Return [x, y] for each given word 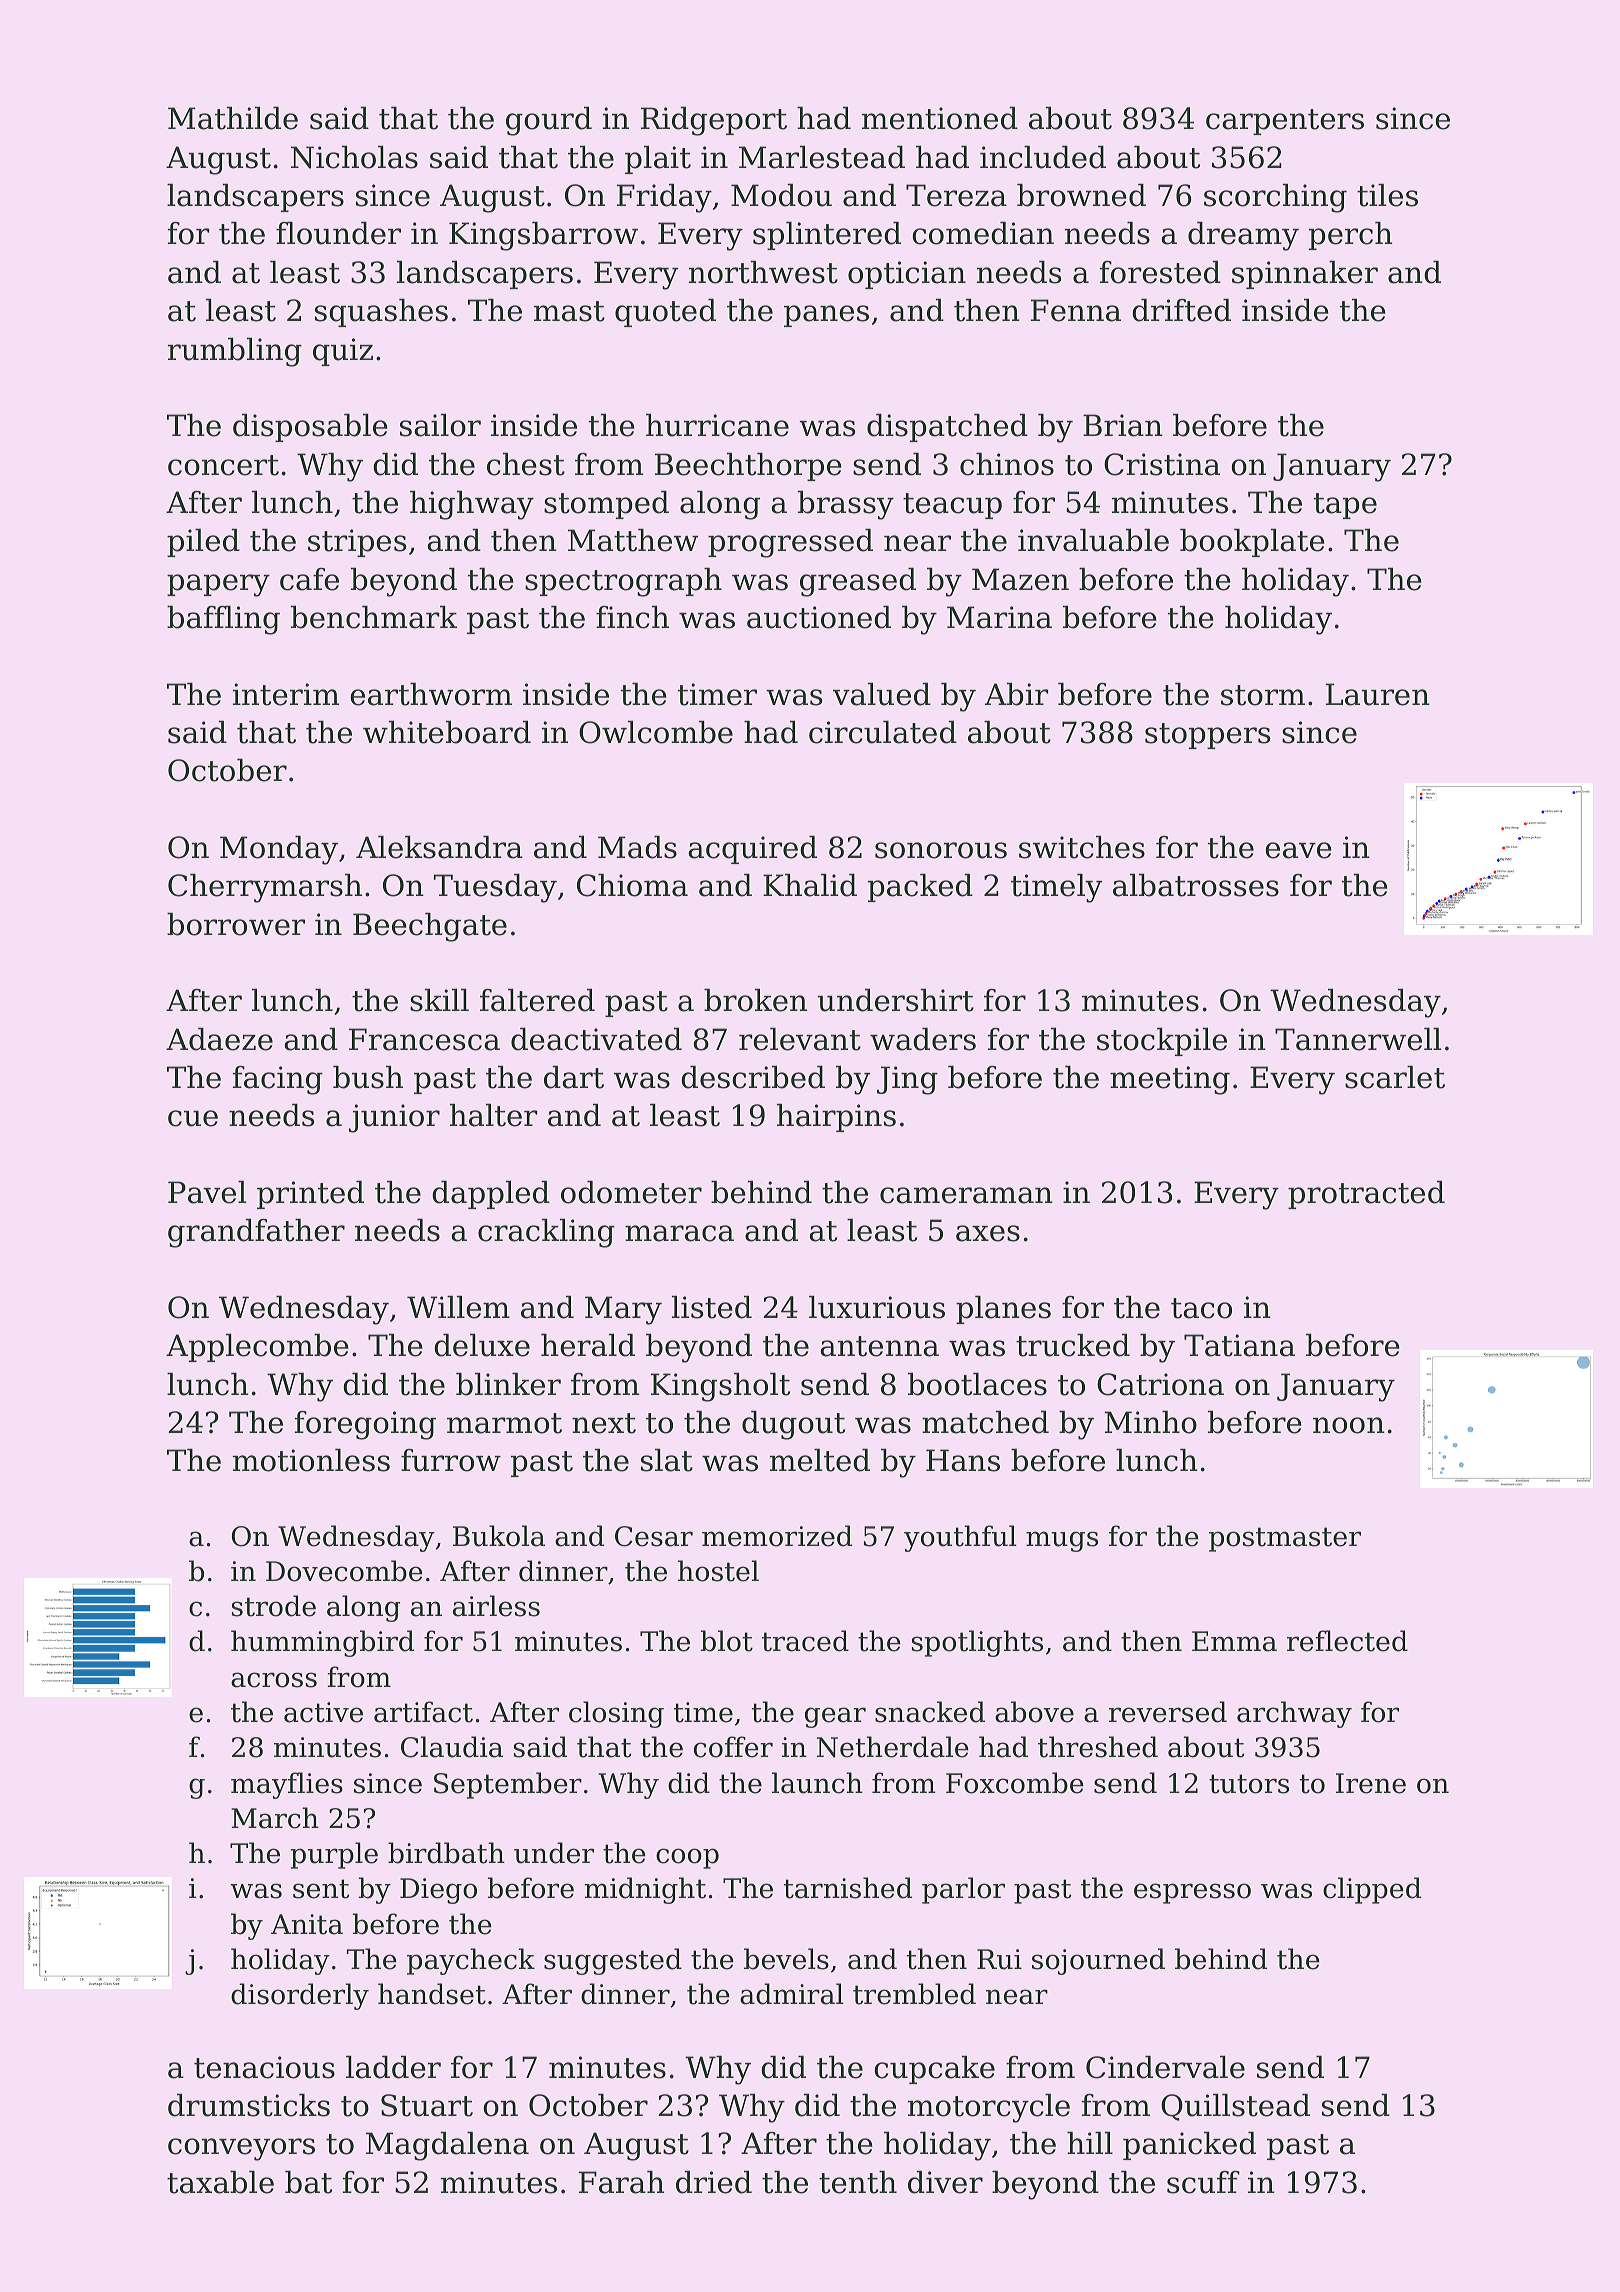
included [1043, 157]
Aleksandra [439, 847]
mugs [1062, 1541]
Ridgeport [714, 121]
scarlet [1395, 1077]
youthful [960, 1538]
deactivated [596, 1039]
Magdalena [447, 2146]
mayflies [287, 1785]
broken [755, 1000]
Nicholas [354, 157]
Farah [622, 2182]
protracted [1366, 1195]
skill [439, 1000]
